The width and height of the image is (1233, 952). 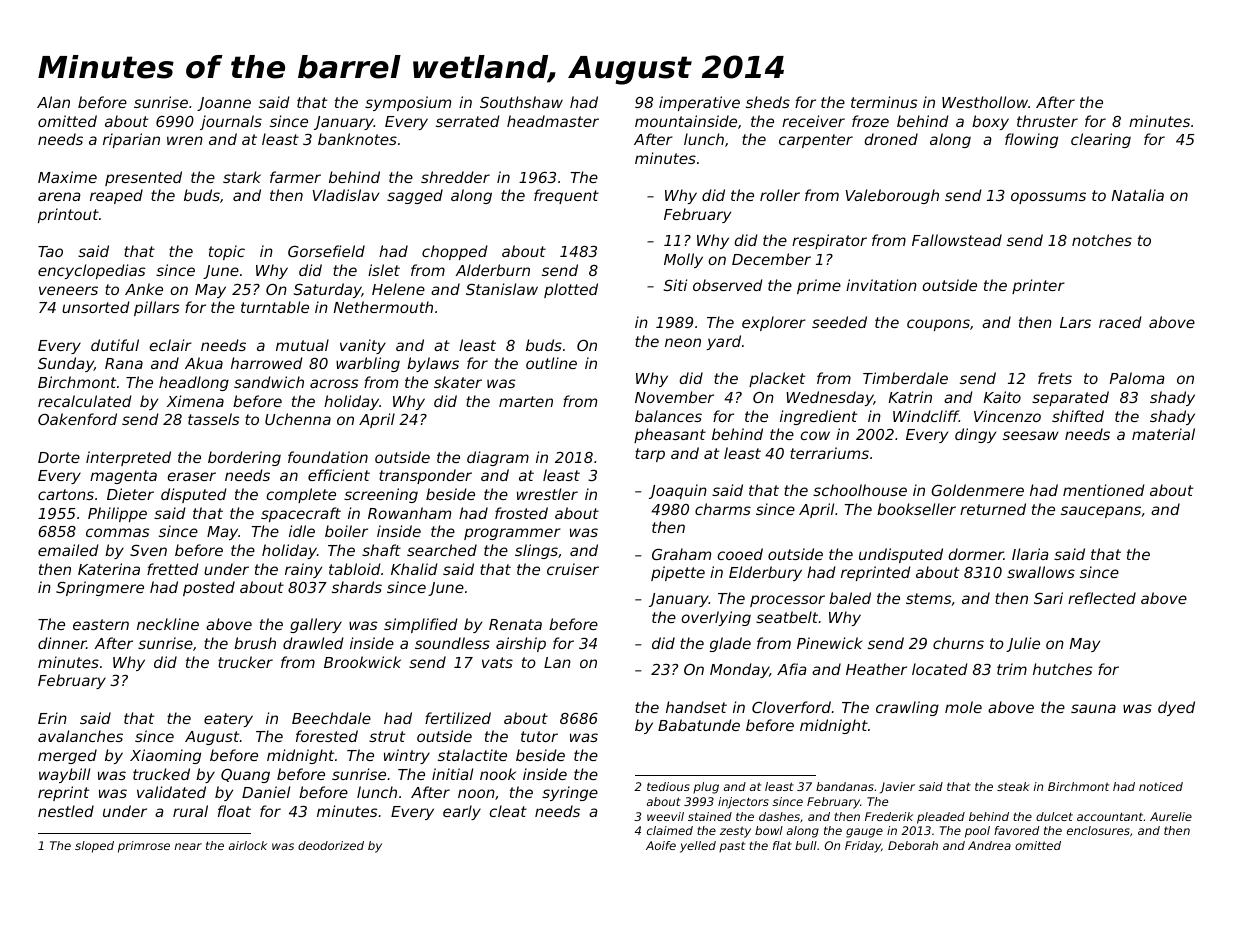 What do you see at coordinates (497, 662) in the image?
I see `vats` at bounding box center [497, 662].
